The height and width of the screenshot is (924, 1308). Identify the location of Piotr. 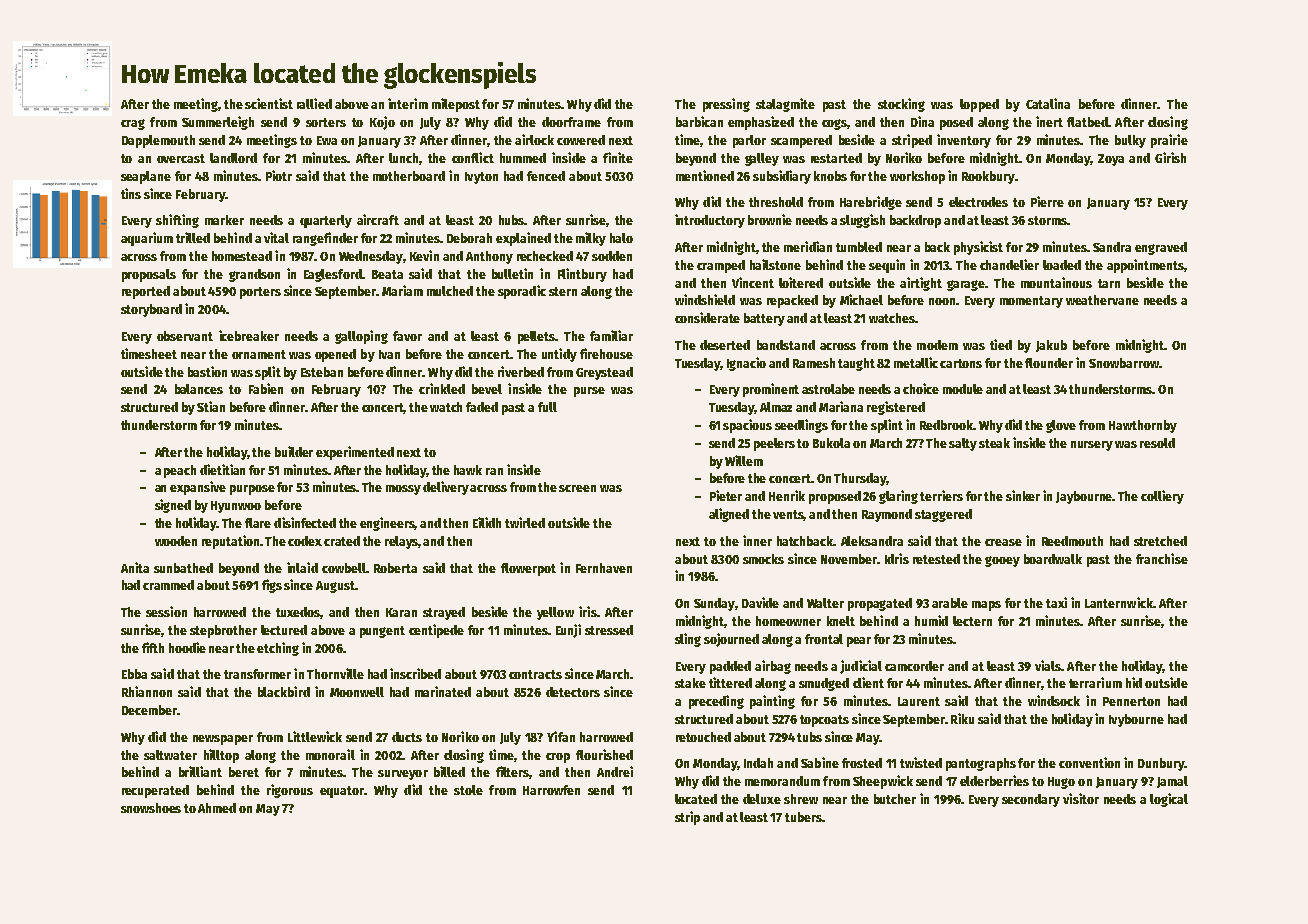
(279, 175).
